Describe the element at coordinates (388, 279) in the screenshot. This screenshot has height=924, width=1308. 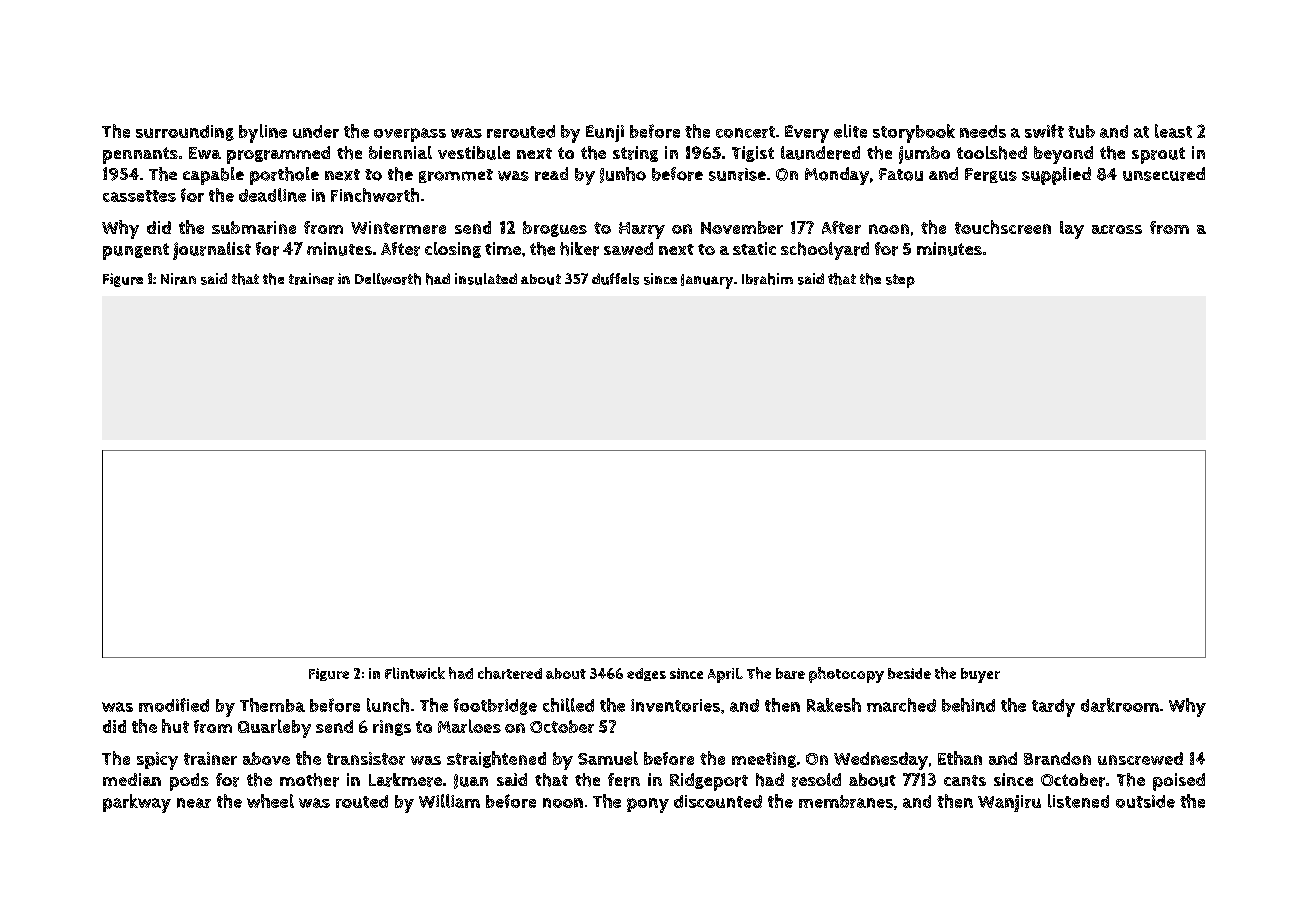
I see `Dellworth` at that location.
